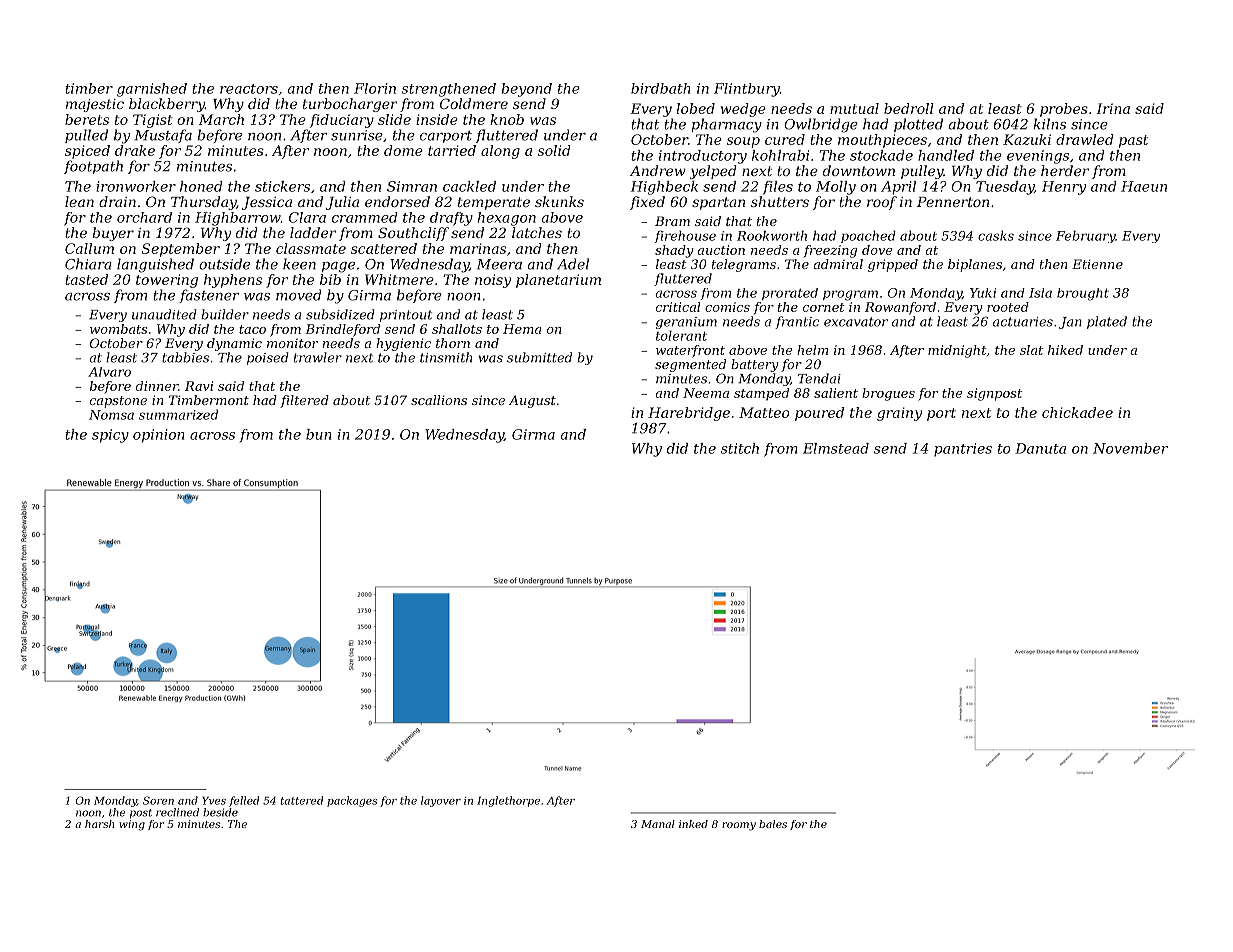  I want to click on Yuki, so click(983, 293).
